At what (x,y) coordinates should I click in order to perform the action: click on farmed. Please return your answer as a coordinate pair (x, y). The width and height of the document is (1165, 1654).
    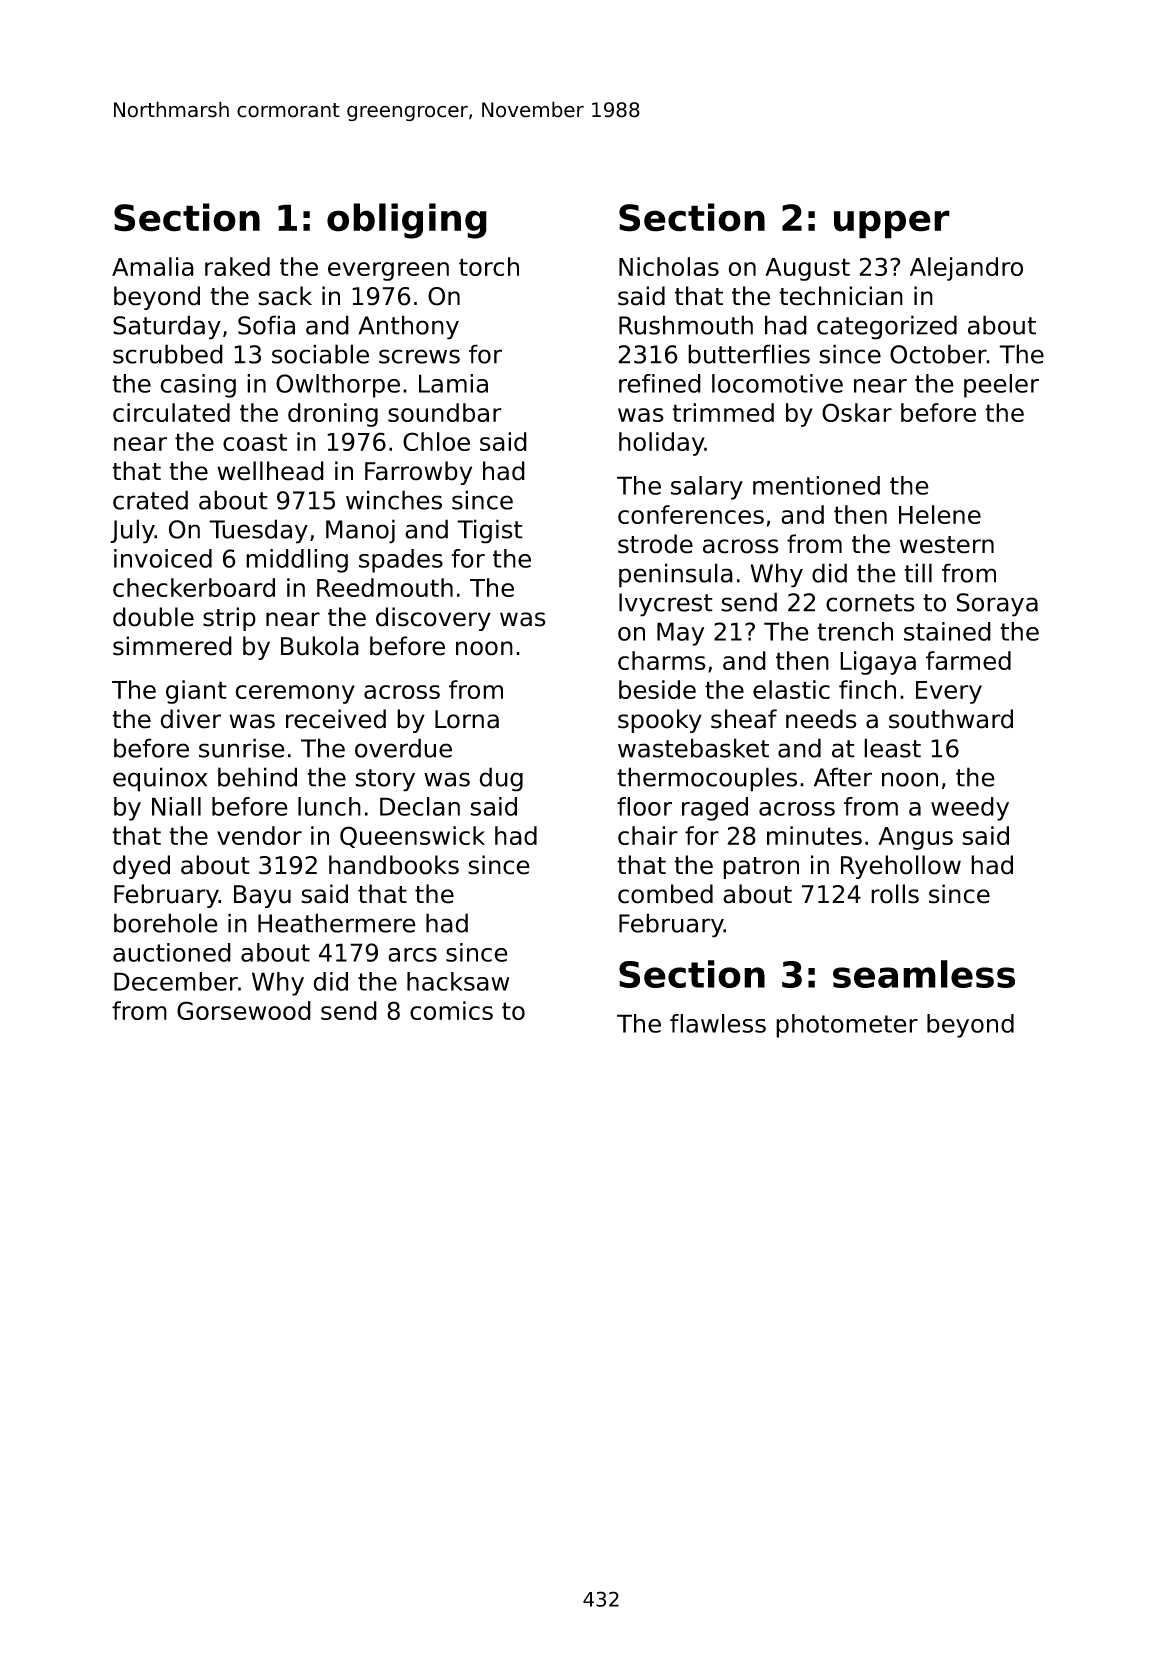
    Looking at the image, I should click on (968, 660).
